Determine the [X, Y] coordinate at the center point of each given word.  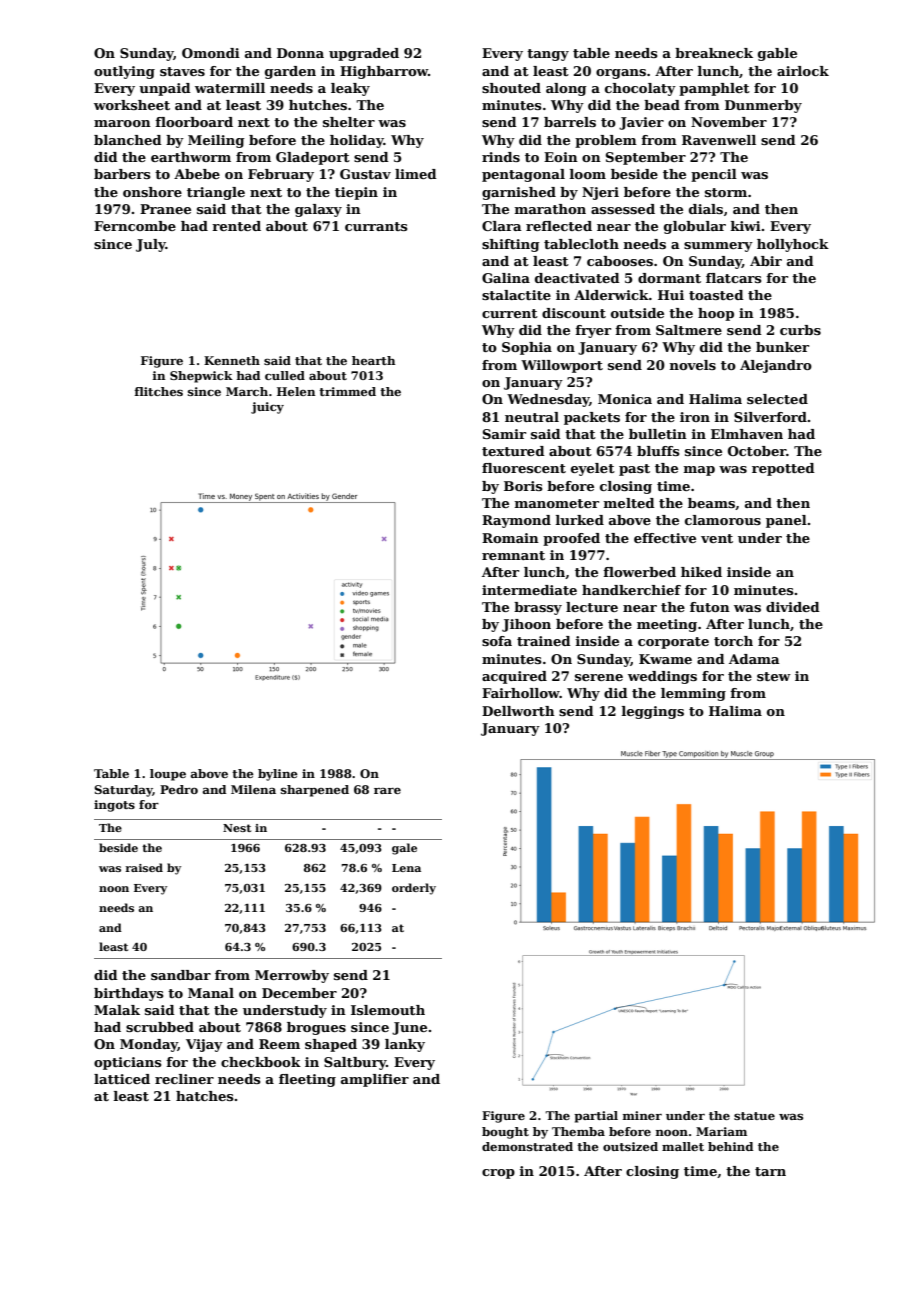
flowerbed [639, 572]
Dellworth [518, 711]
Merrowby [292, 976]
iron [695, 417]
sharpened [315, 791]
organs [621, 74]
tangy [548, 55]
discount [574, 313]
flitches [159, 391]
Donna [300, 53]
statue [754, 1116]
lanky [405, 1045]
